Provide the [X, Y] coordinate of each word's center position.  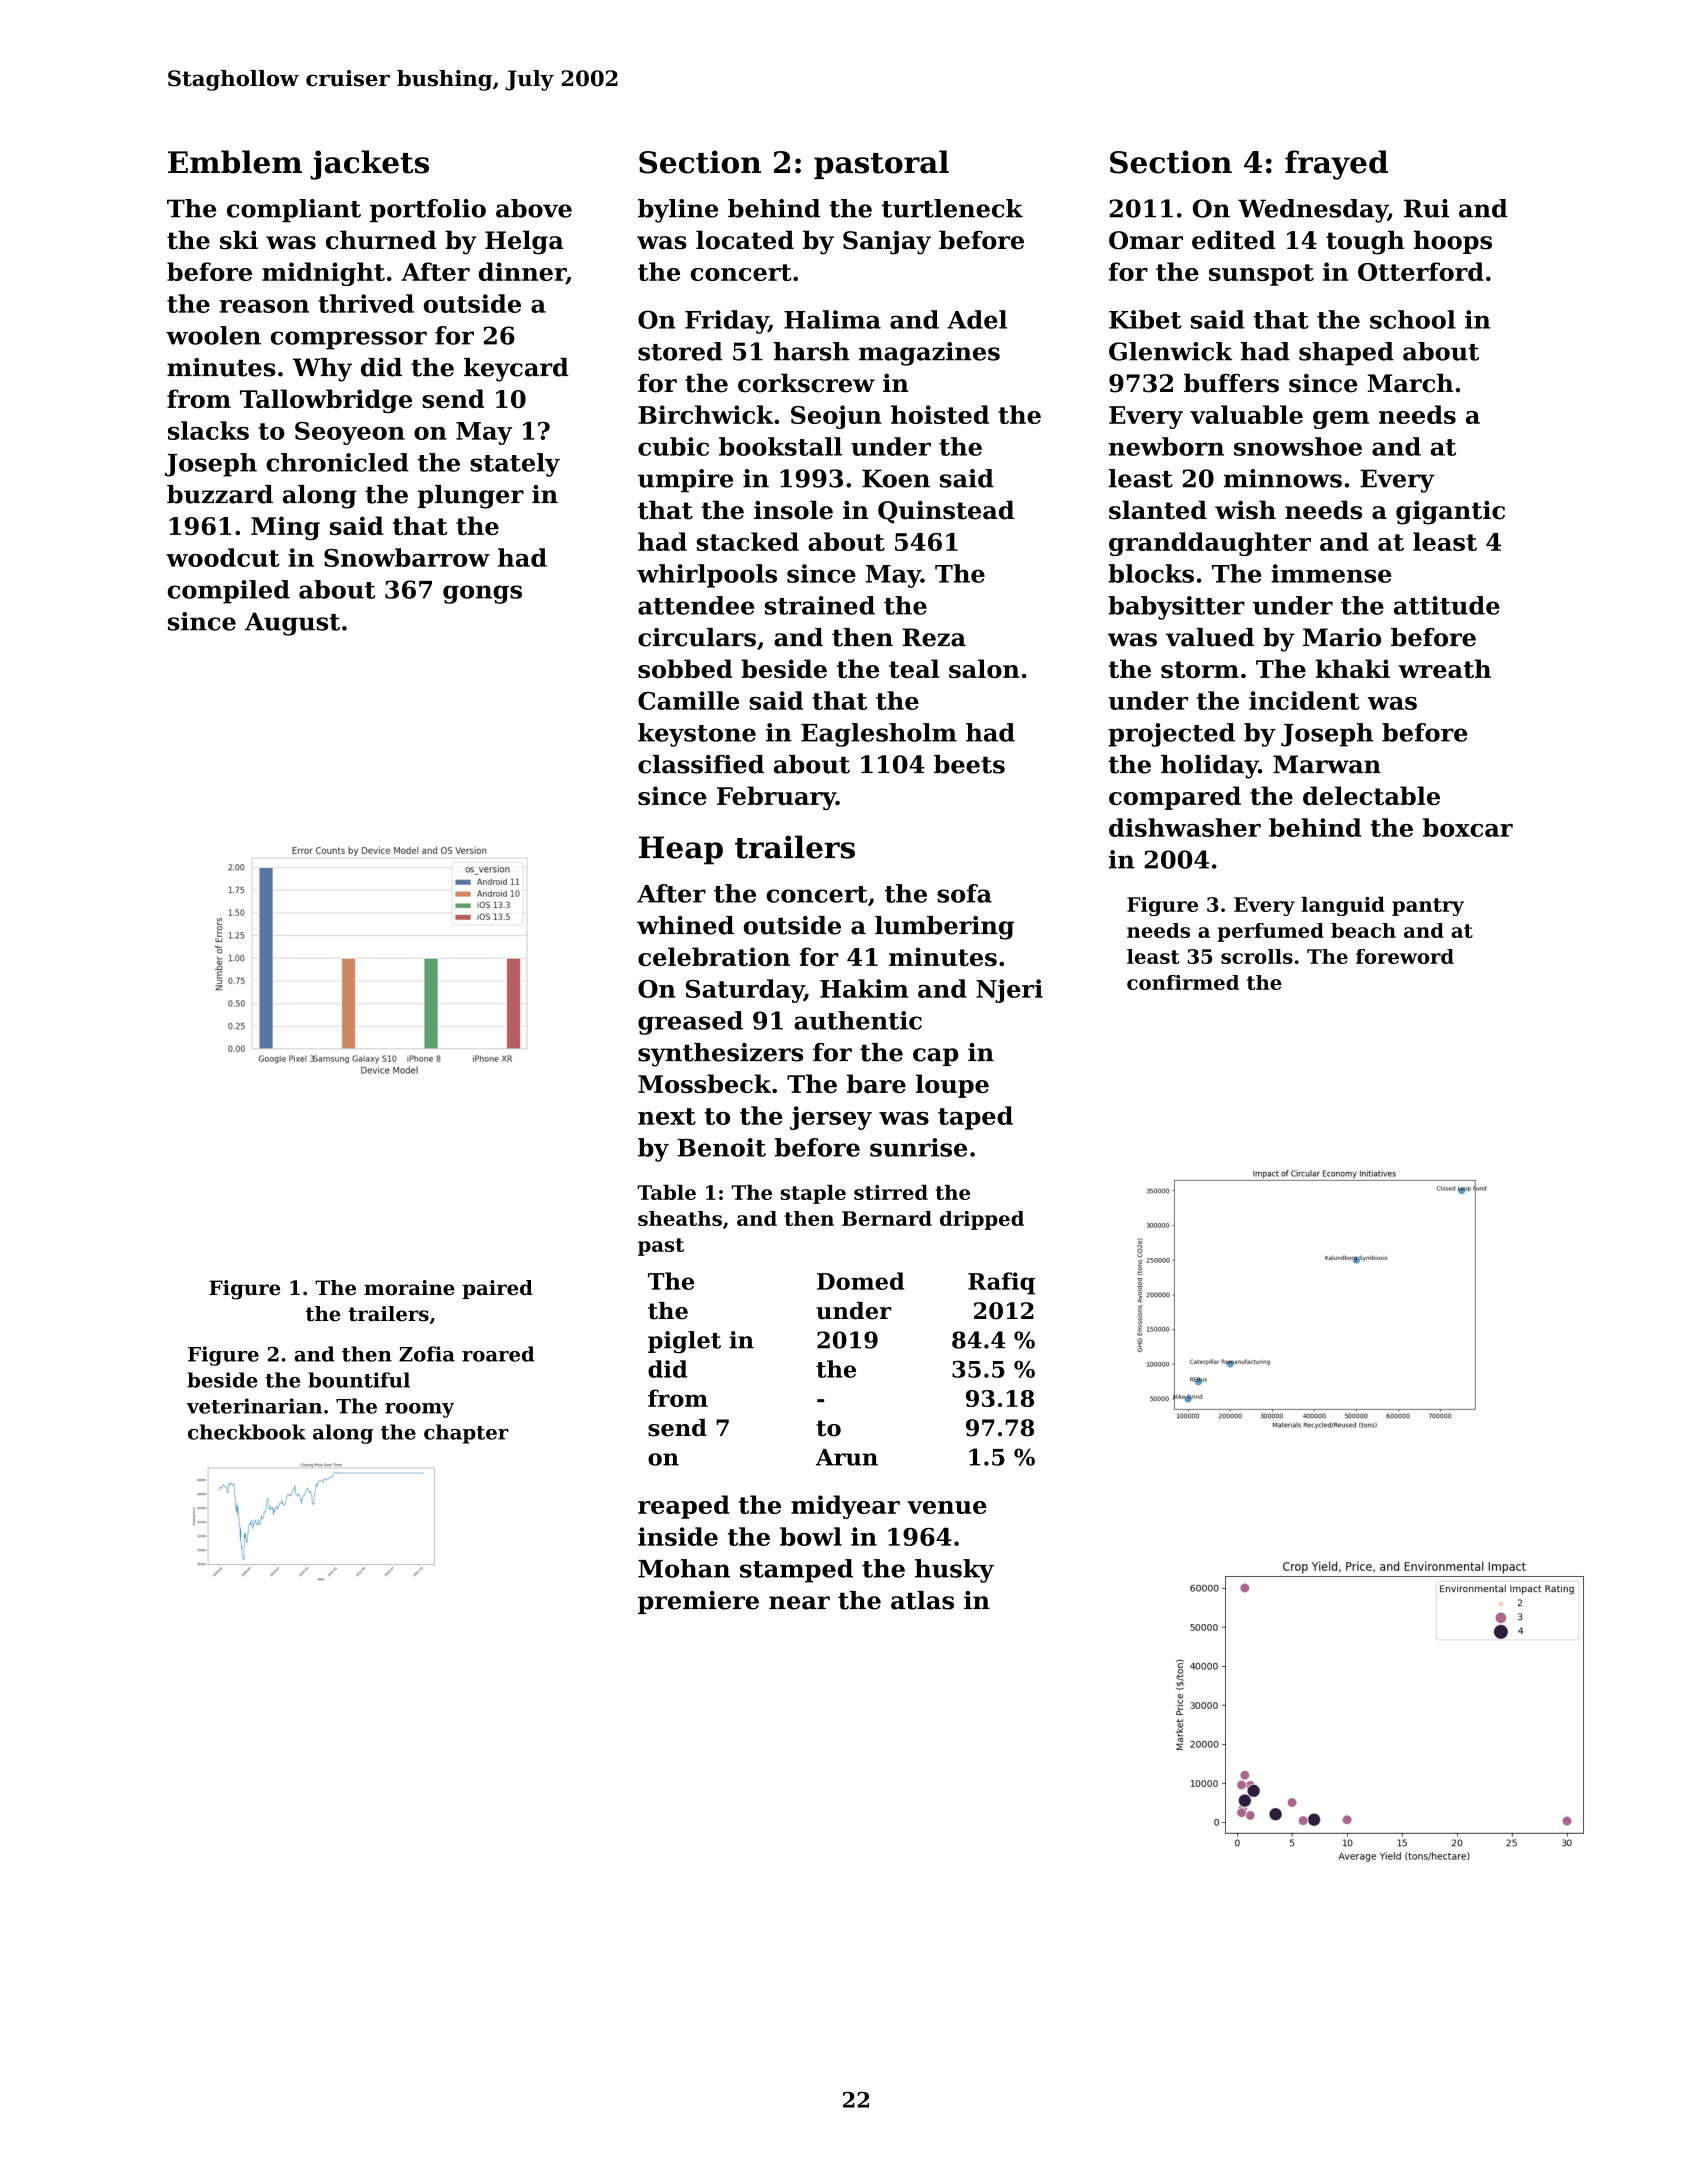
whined [685, 925]
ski [239, 240]
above [534, 208]
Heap [681, 850]
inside [678, 1536]
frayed [1336, 165]
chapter [466, 1434]
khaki [1353, 668]
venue [947, 1507]
